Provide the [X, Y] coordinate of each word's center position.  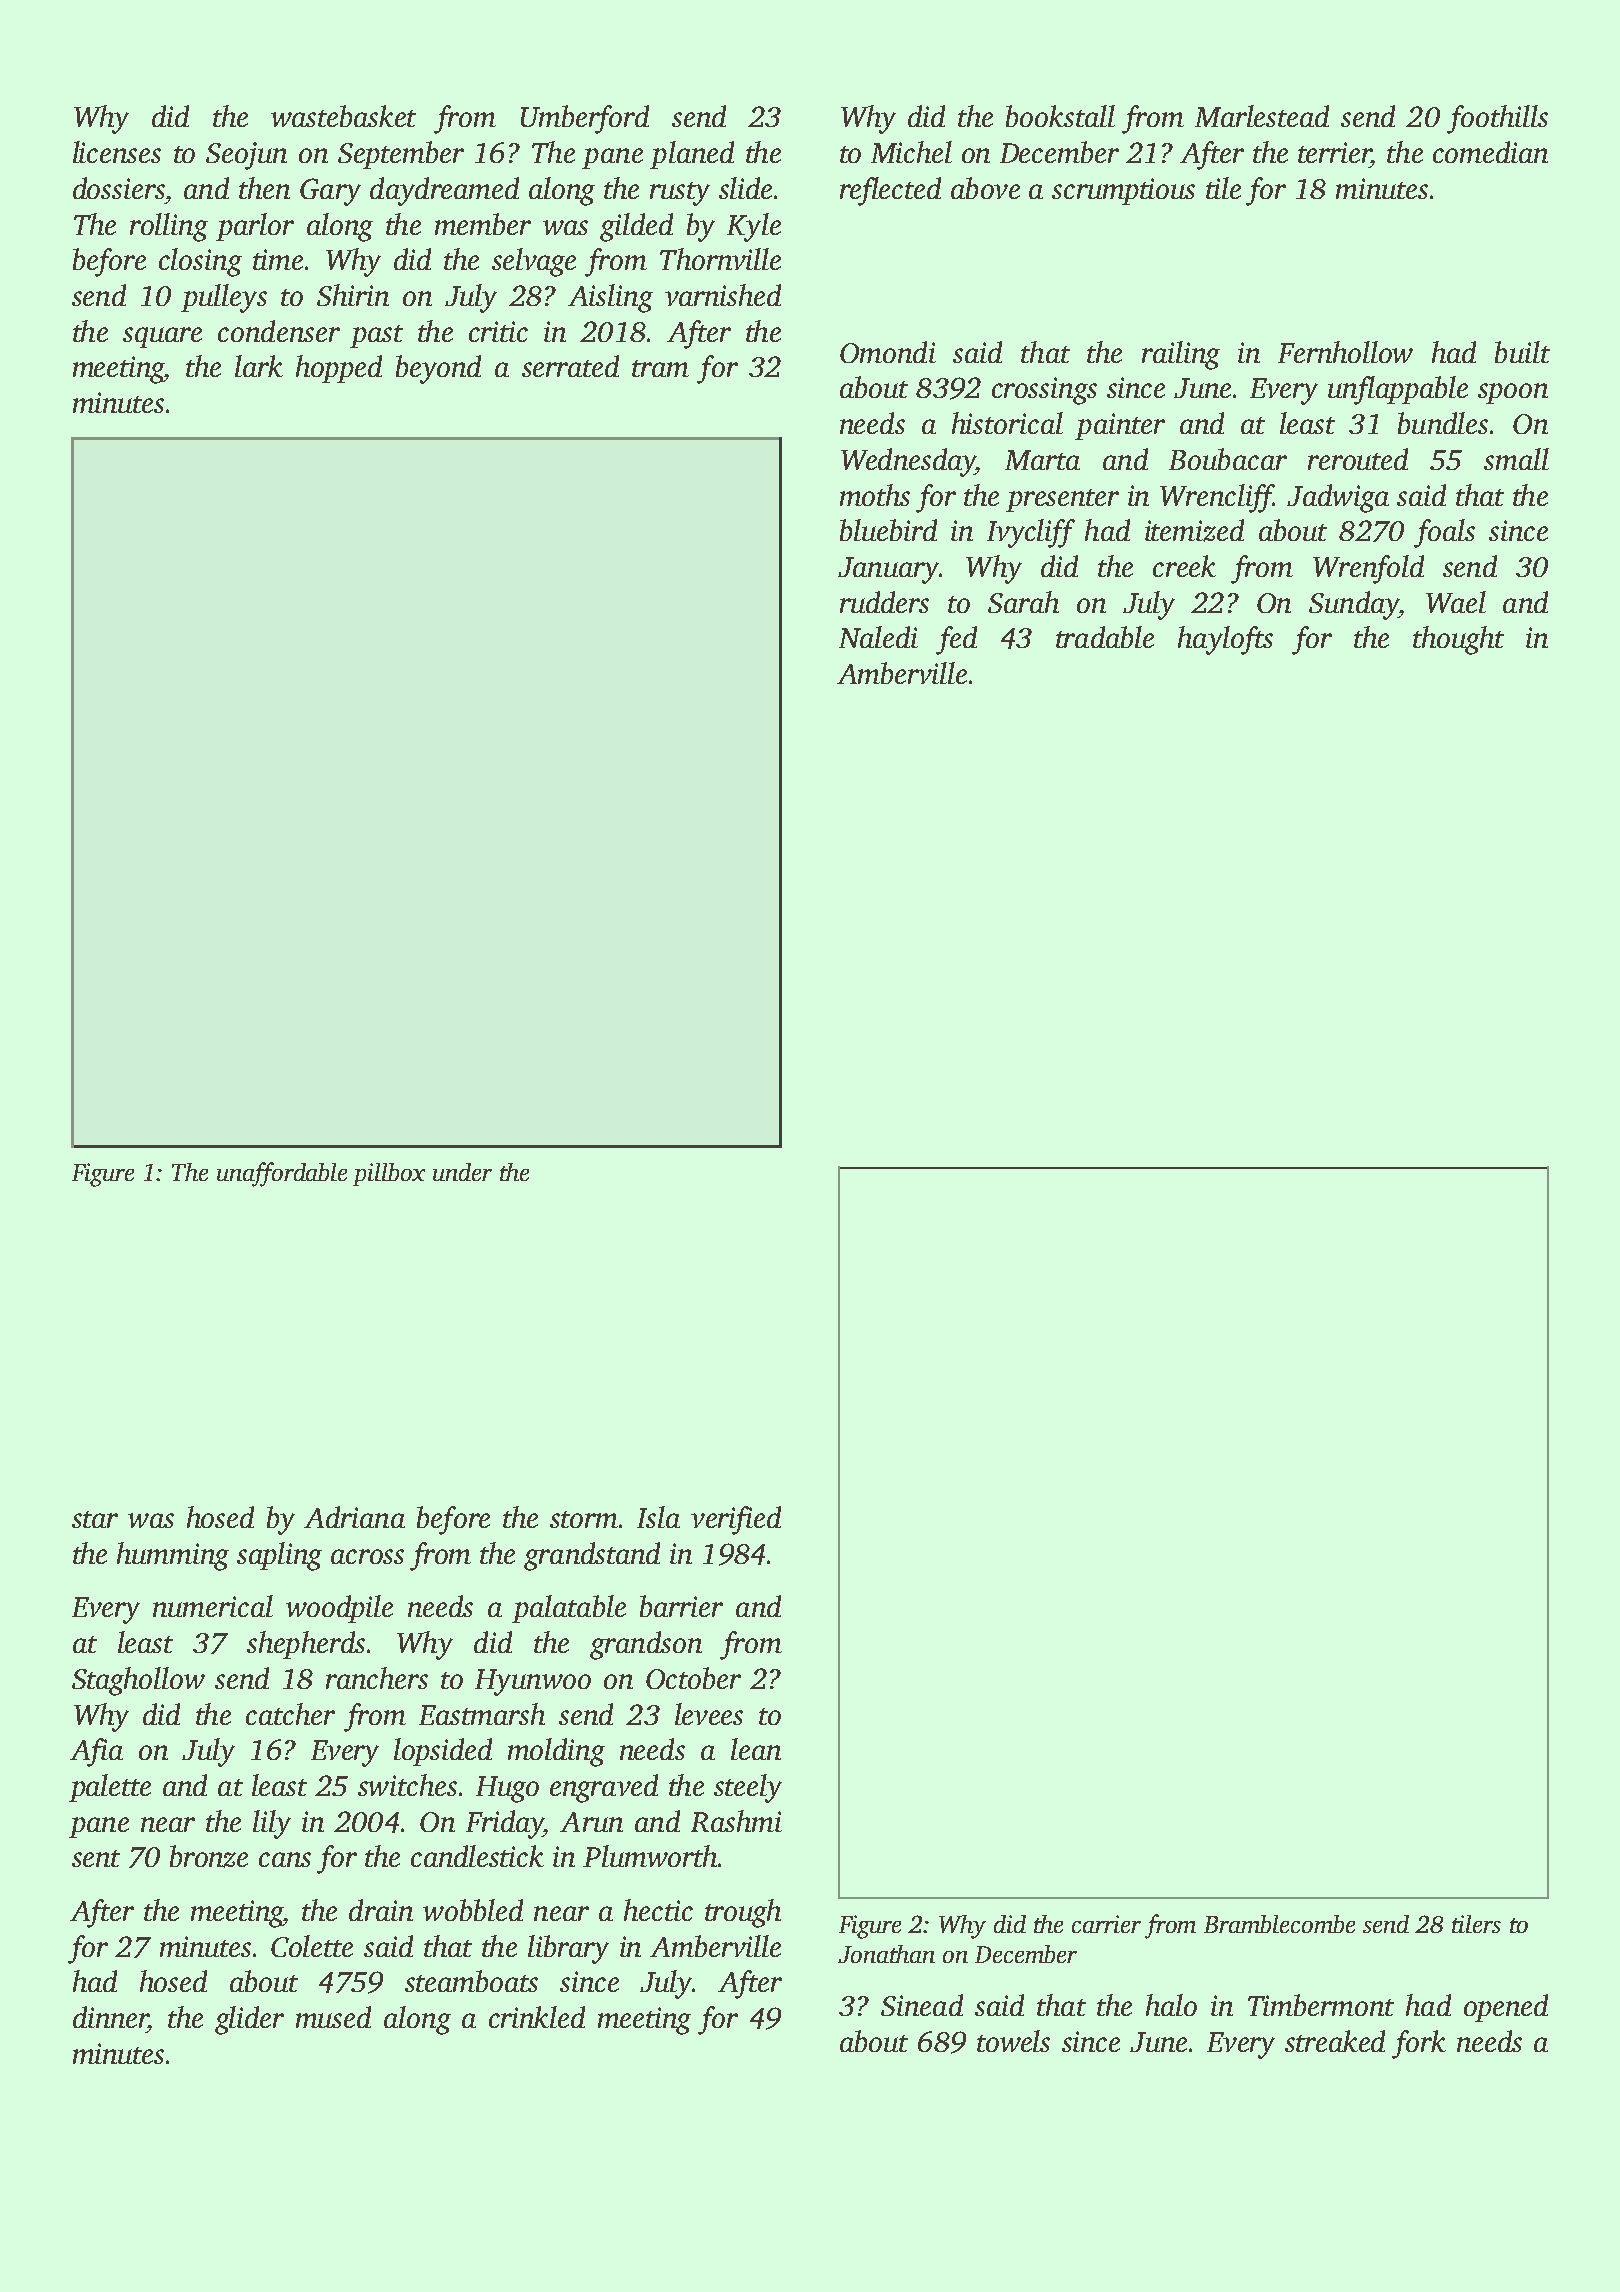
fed [956, 640]
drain [381, 1910]
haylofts [1225, 640]
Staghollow [138, 1681]
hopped [339, 369]
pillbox [389, 1174]
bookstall [1060, 116]
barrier [681, 1606]
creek [1184, 566]
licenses [117, 152]
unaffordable [282, 1174]
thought [1458, 640]
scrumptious [1123, 191]
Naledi [878, 637]
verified [736, 1520]
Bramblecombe [1279, 1924]
